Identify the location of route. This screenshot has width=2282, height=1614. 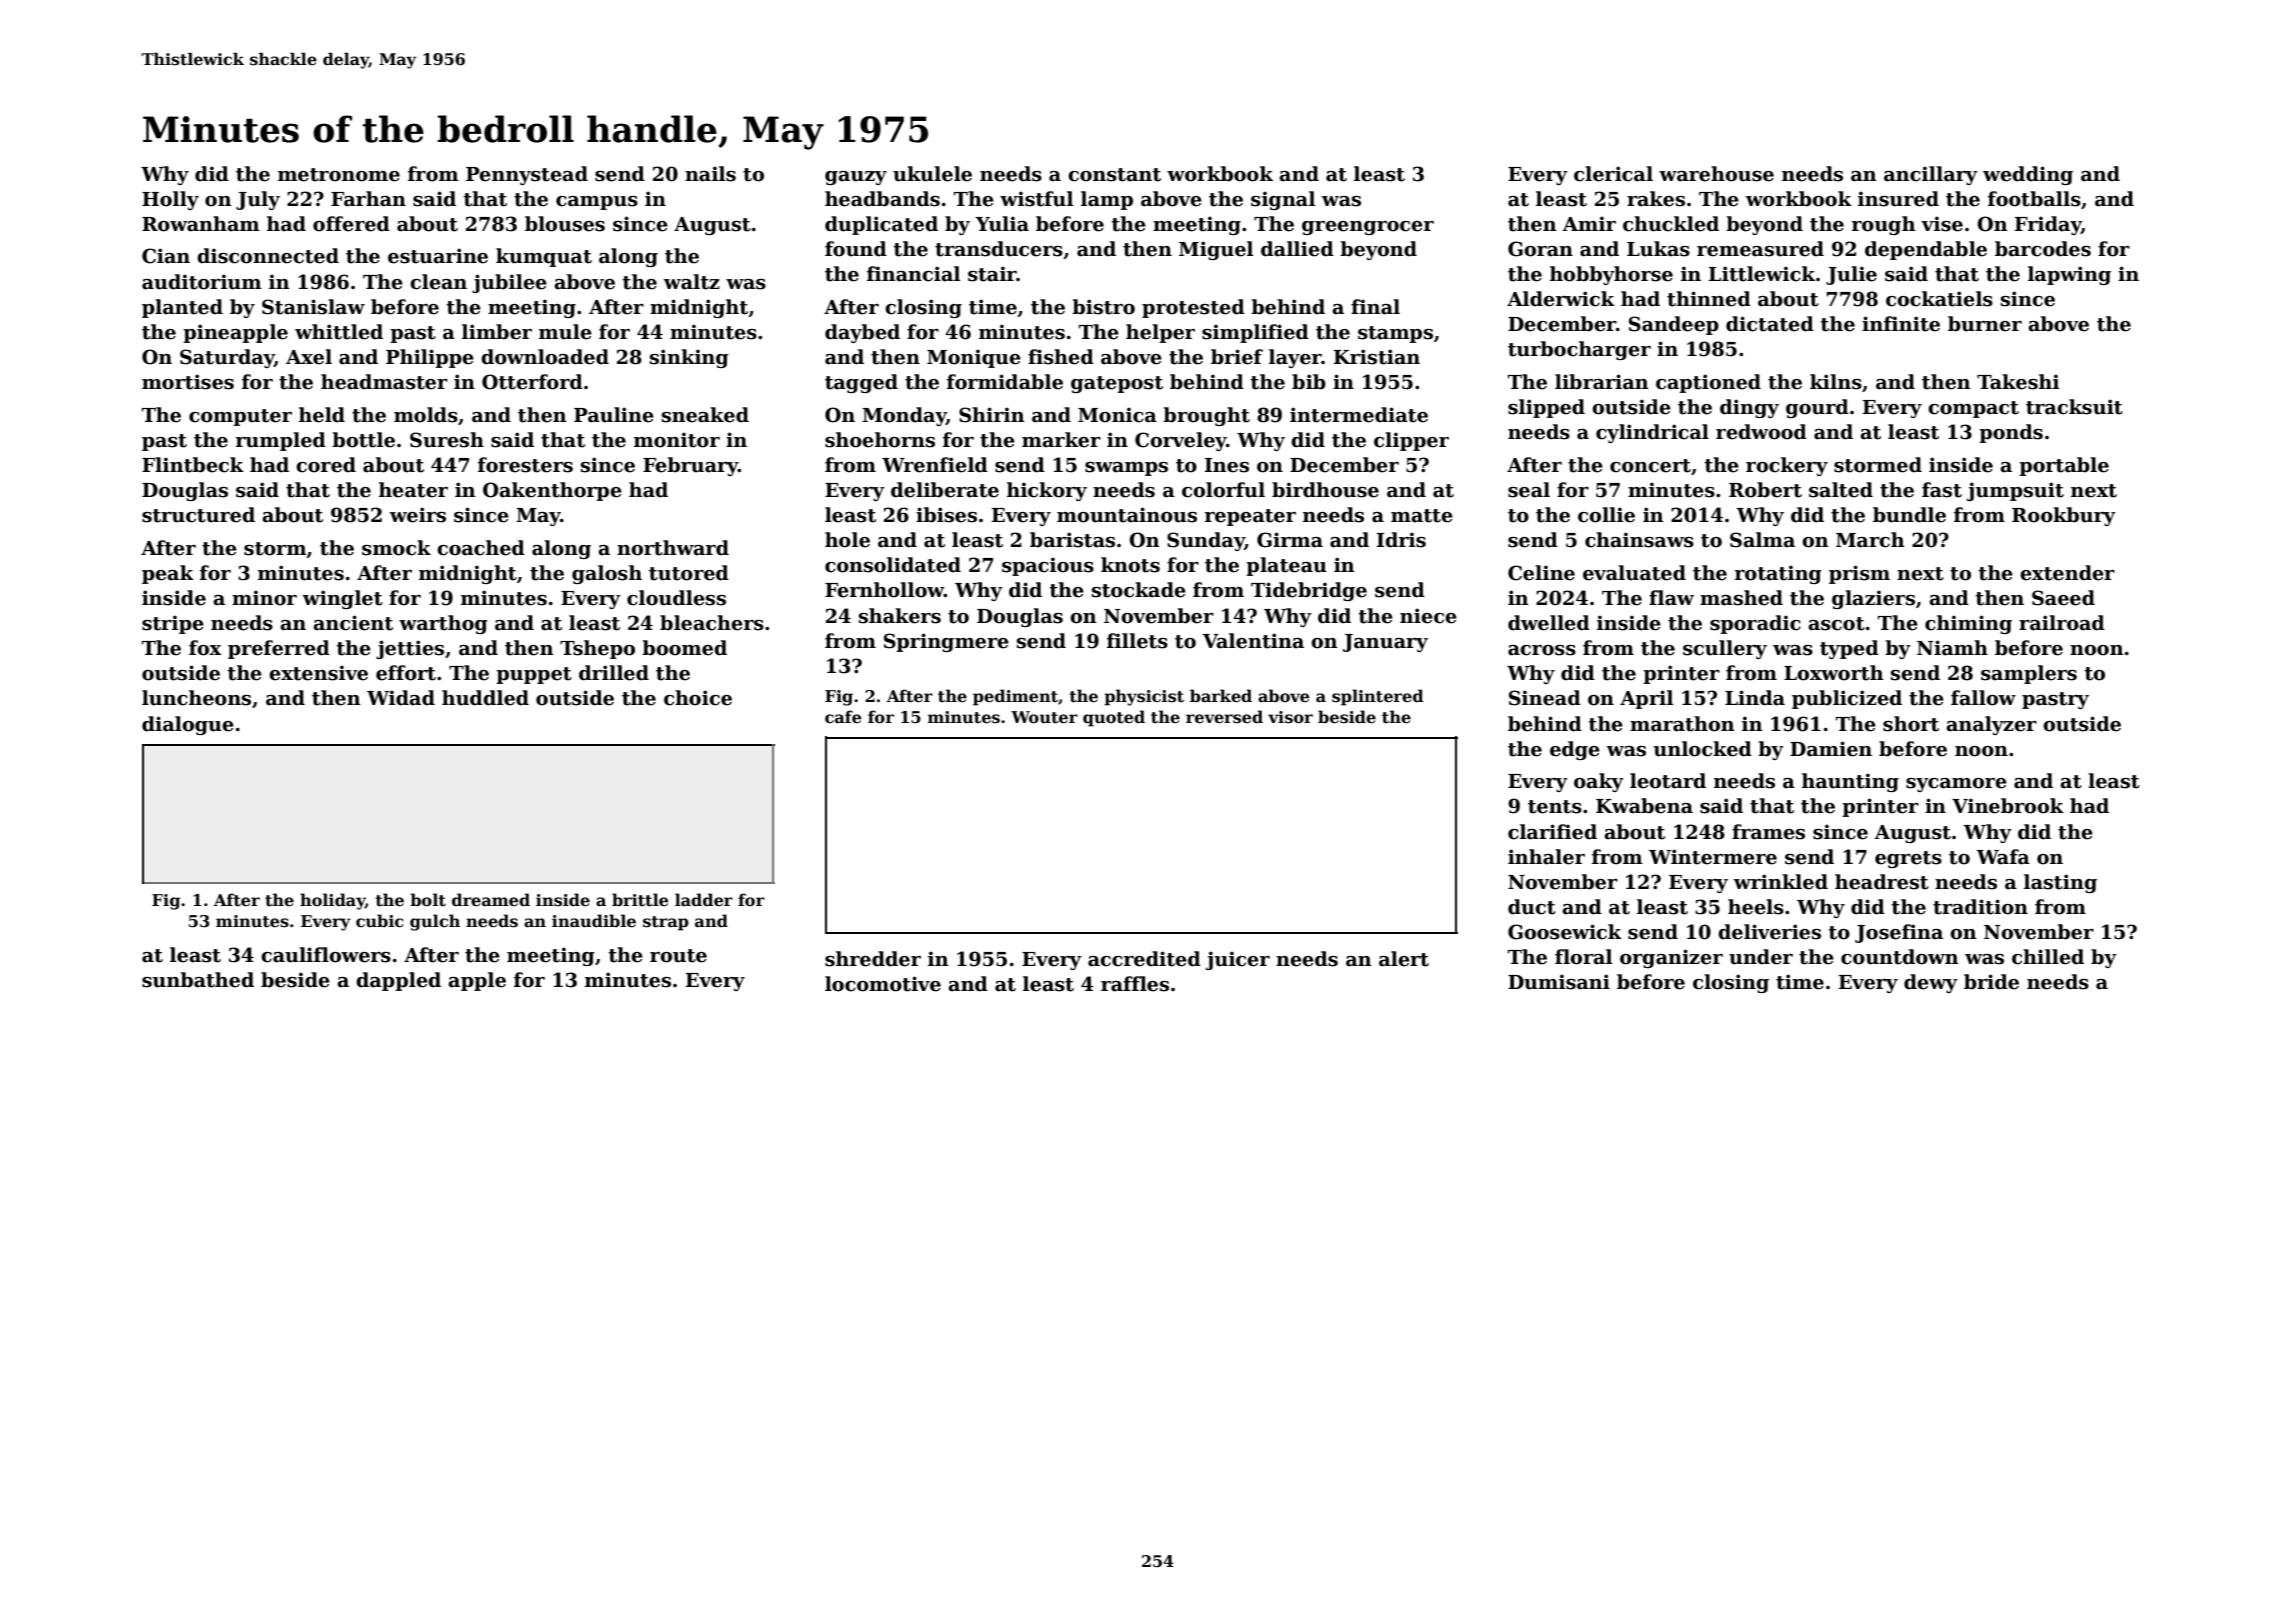
(678, 956).
